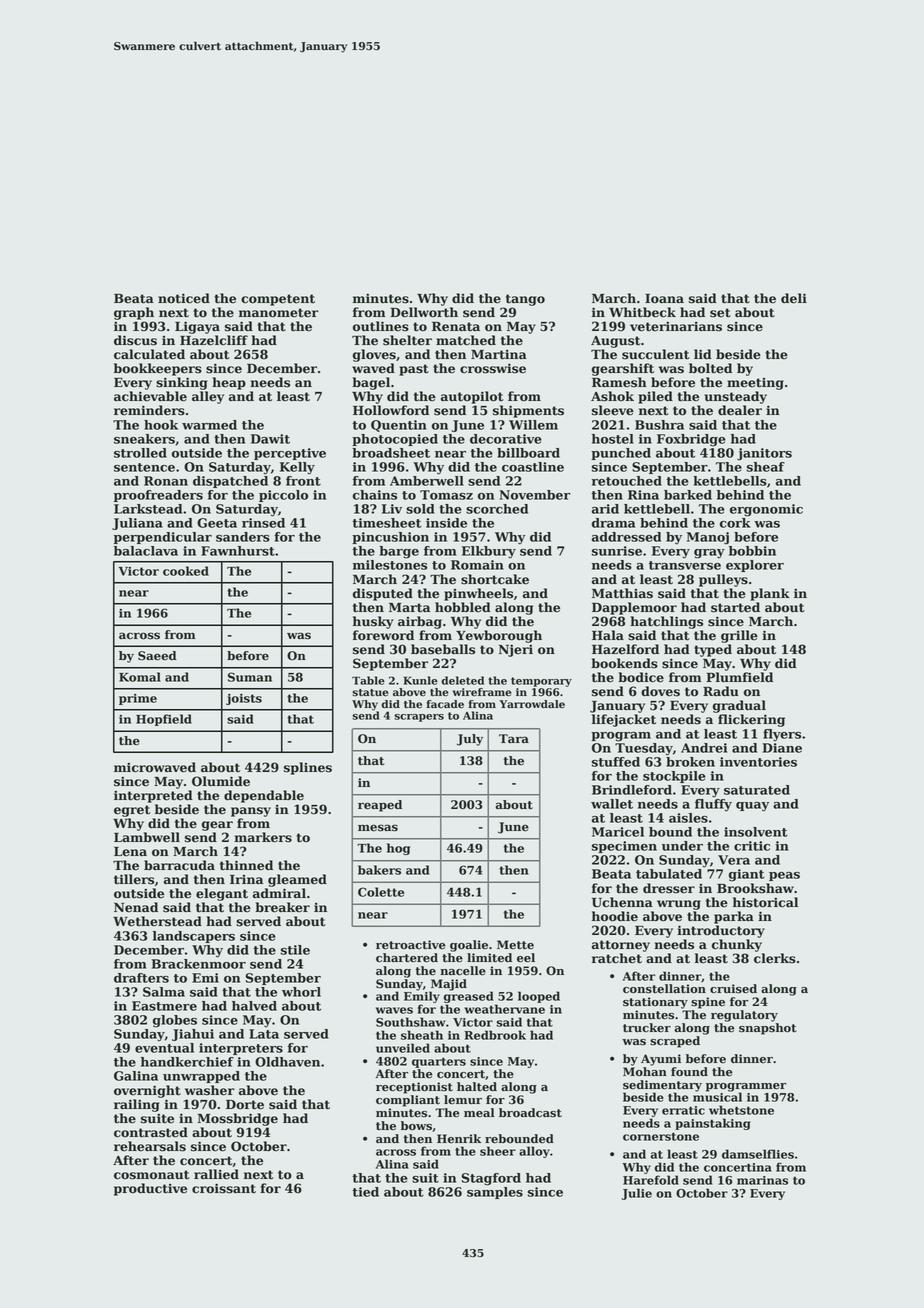  Describe the element at coordinates (766, 467) in the page. I see `sheaf` at that location.
